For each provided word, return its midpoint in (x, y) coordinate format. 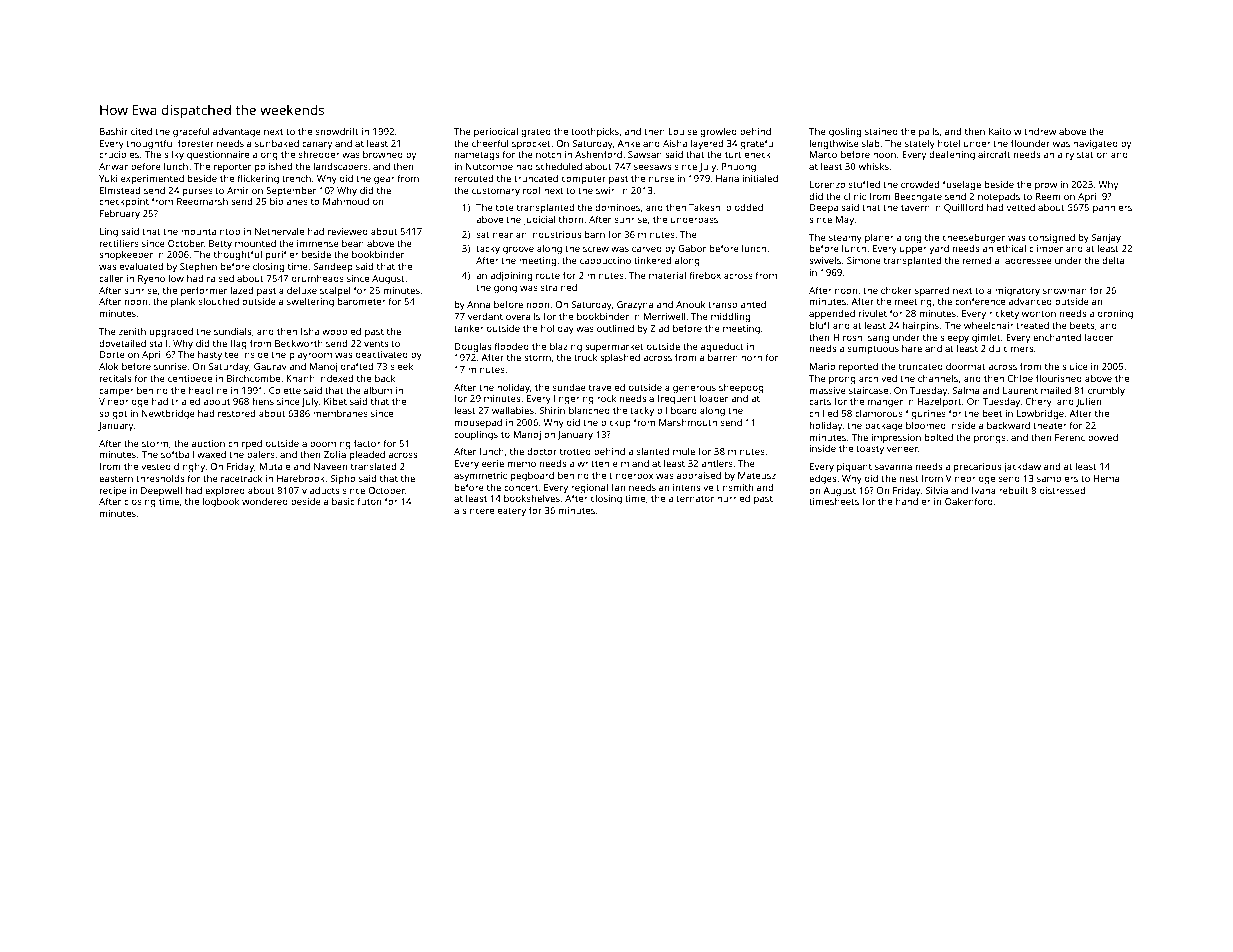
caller (111, 278)
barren (723, 357)
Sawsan (645, 154)
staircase (868, 390)
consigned (1052, 239)
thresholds (160, 478)
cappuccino (605, 261)
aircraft (994, 154)
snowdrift (337, 131)
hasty (210, 355)
